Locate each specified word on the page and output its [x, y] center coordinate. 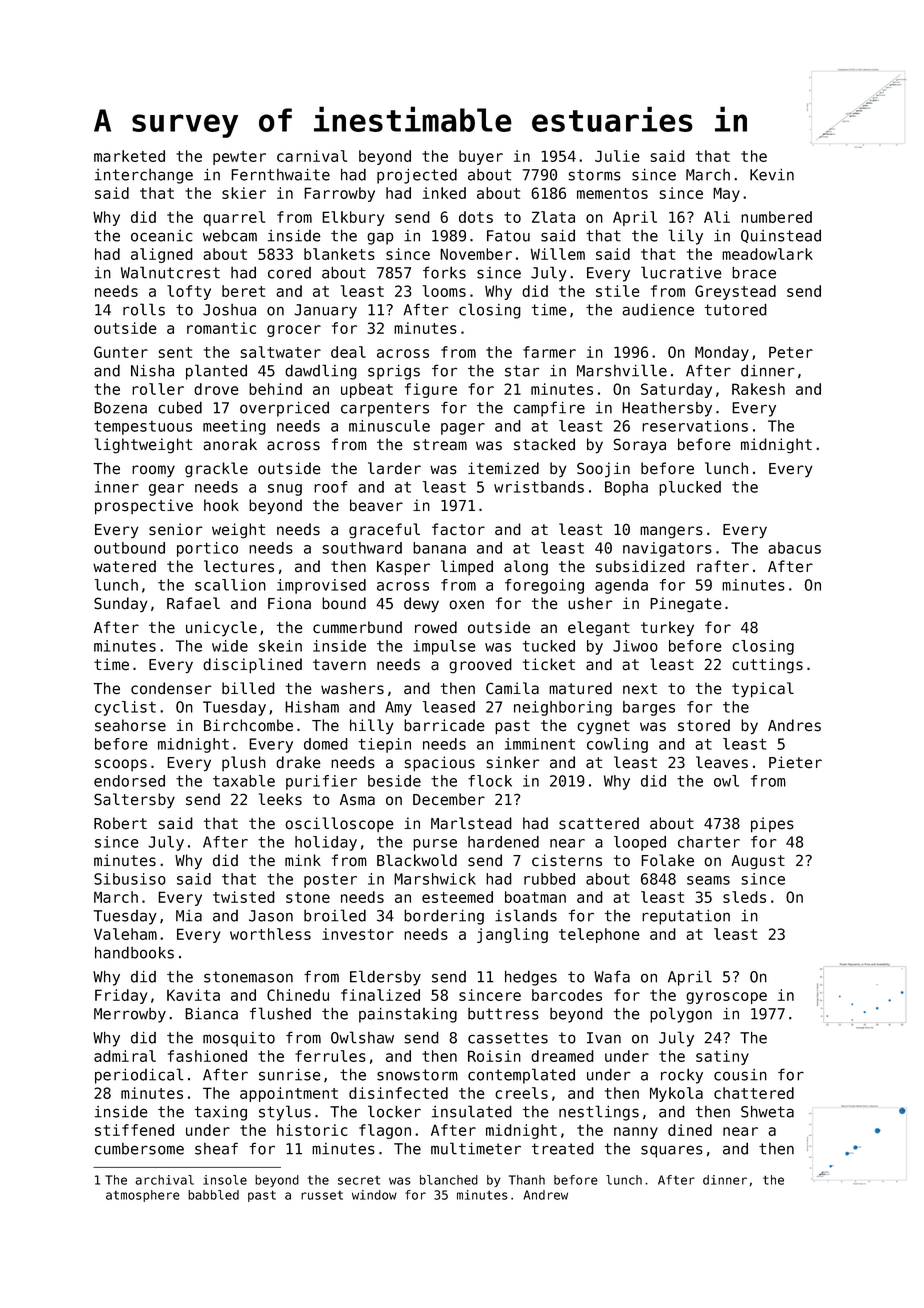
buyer [481, 157]
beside [394, 781]
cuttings [767, 666]
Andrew [545, 1195]
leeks [280, 799]
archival [164, 1180]
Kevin [772, 175]
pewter [239, 158]
